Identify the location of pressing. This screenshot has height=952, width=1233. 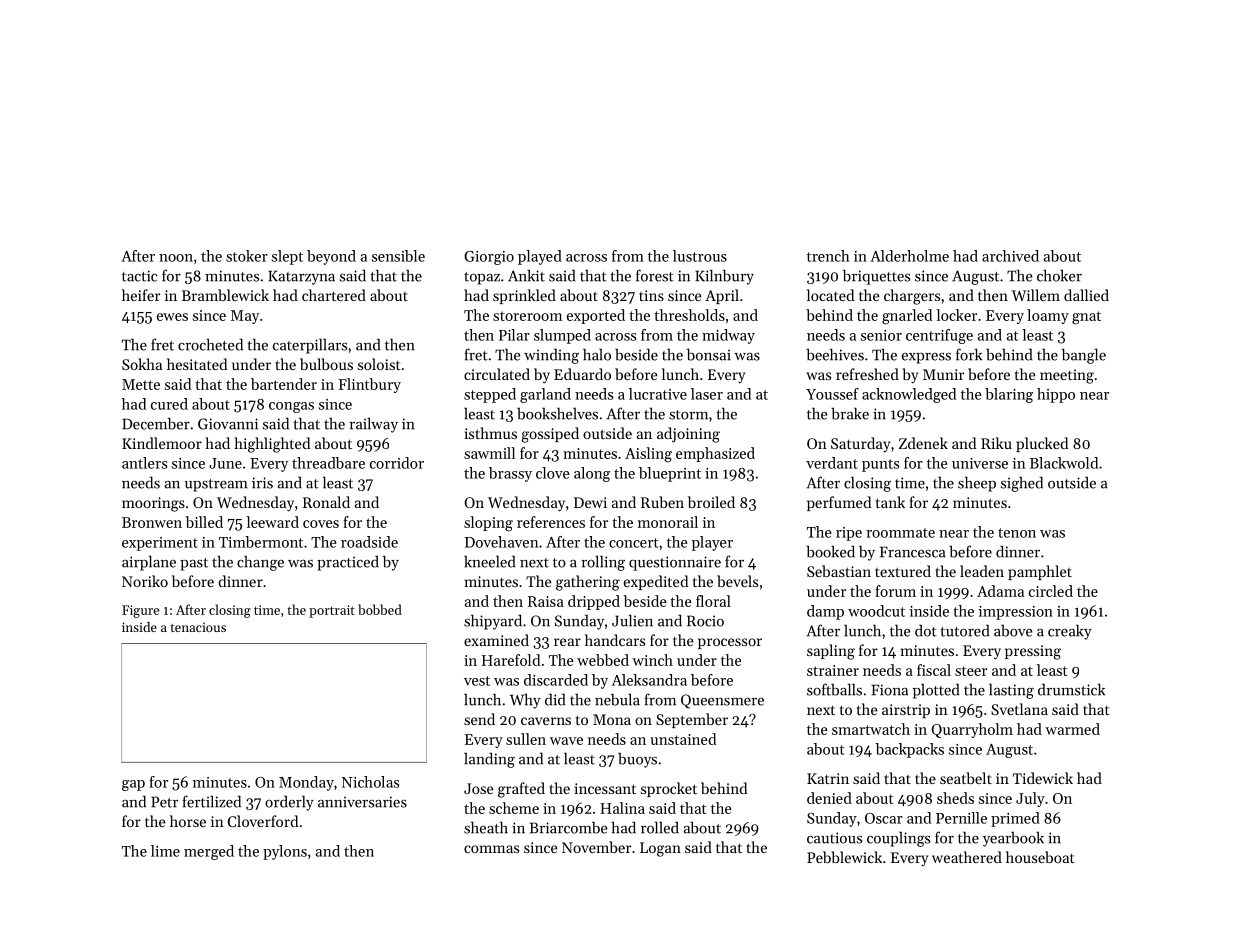
(1033, 652).
